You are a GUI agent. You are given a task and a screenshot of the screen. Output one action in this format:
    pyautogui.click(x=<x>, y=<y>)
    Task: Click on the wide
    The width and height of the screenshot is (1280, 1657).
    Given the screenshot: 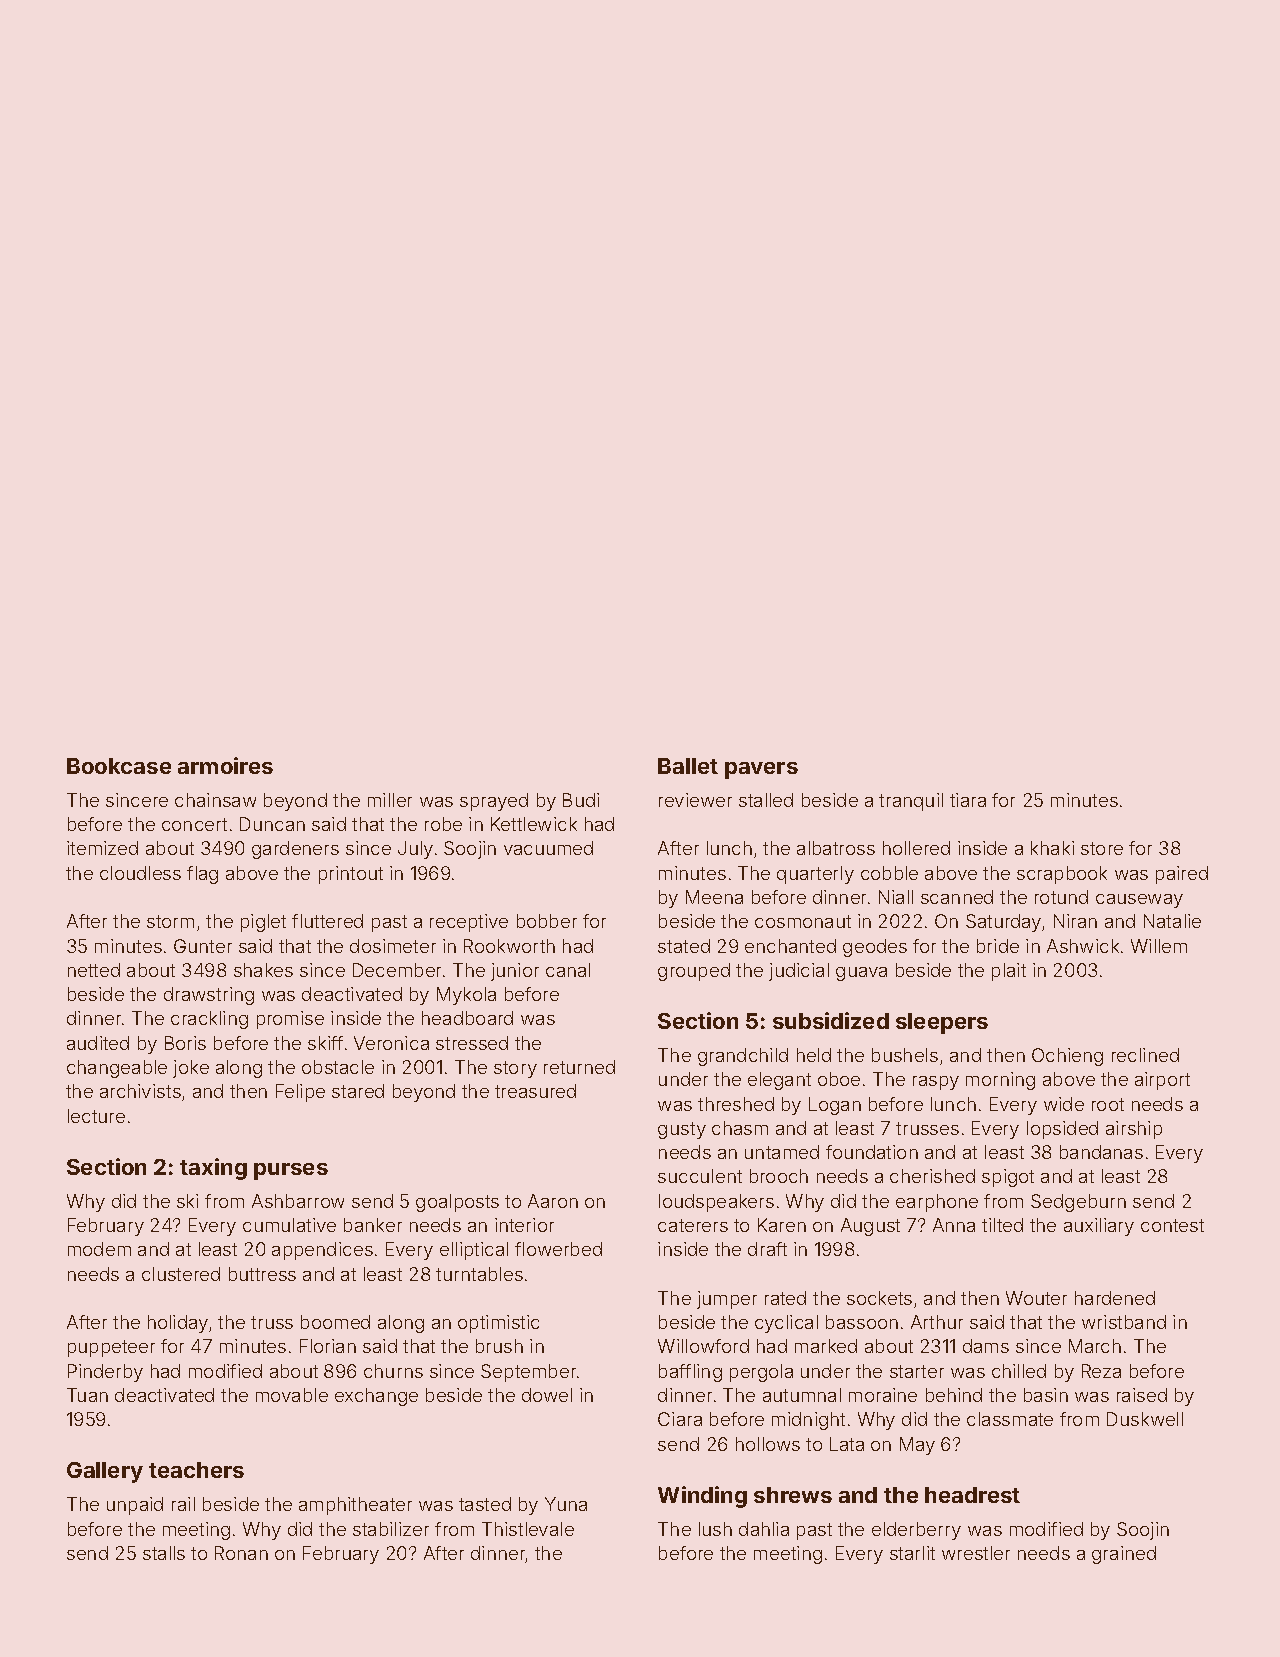 What is the action you would take?
    pyautogui.click(x=1064, y=1104)
